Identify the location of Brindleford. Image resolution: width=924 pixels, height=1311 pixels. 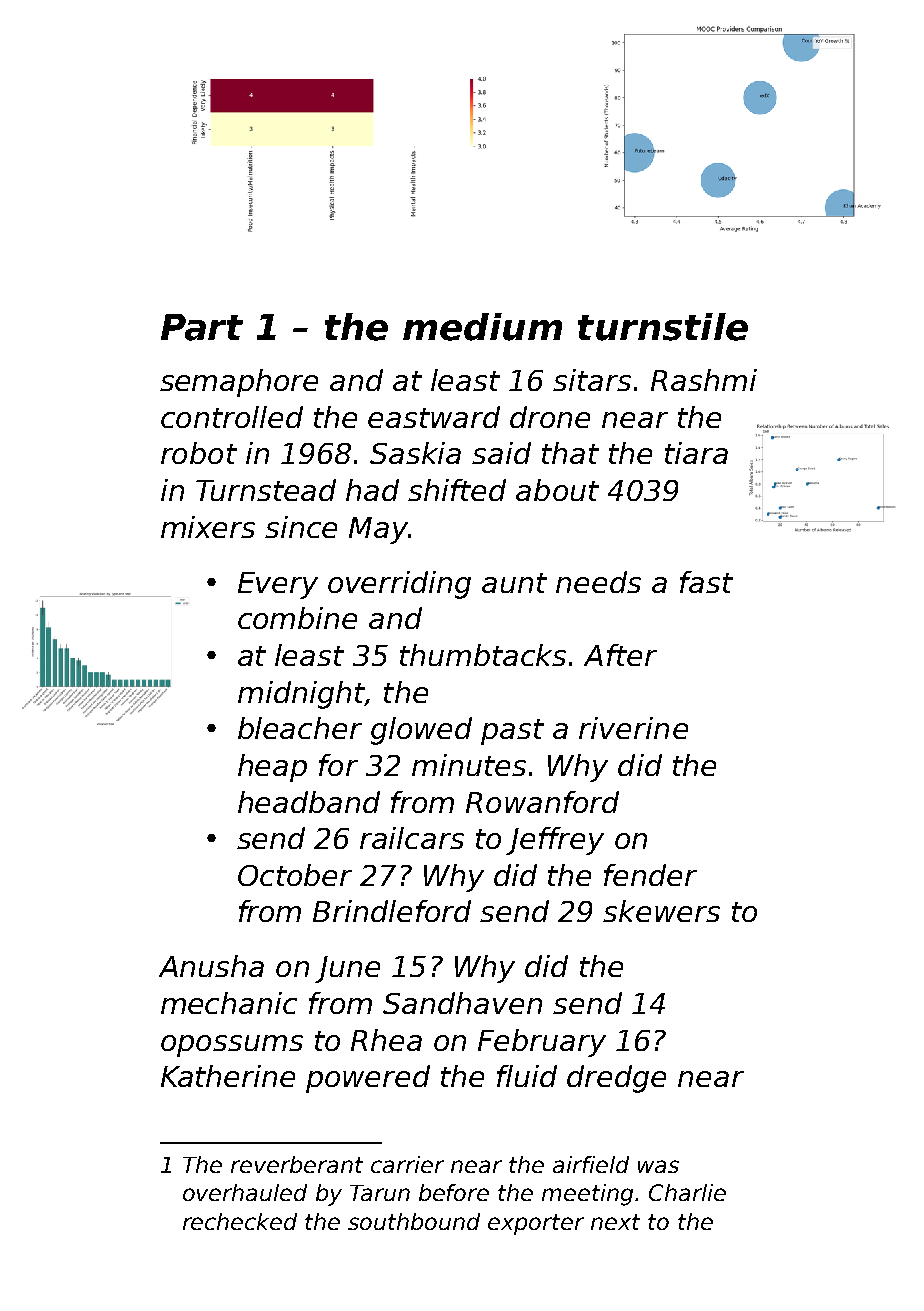
(392, 911).
